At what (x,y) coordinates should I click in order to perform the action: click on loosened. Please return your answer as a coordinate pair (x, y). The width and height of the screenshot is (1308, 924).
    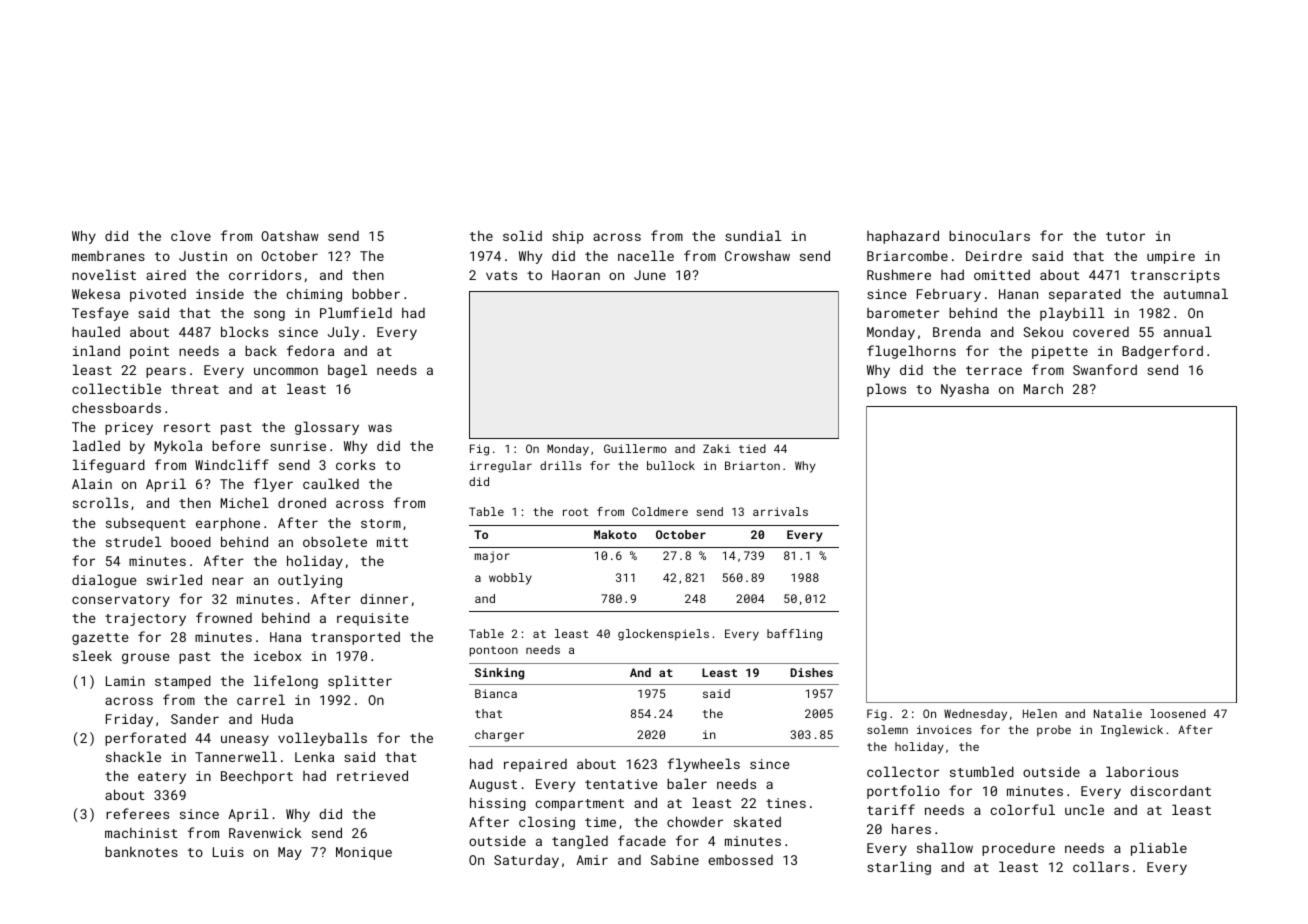
    Looking at the image, I should click on (1178, 713).
